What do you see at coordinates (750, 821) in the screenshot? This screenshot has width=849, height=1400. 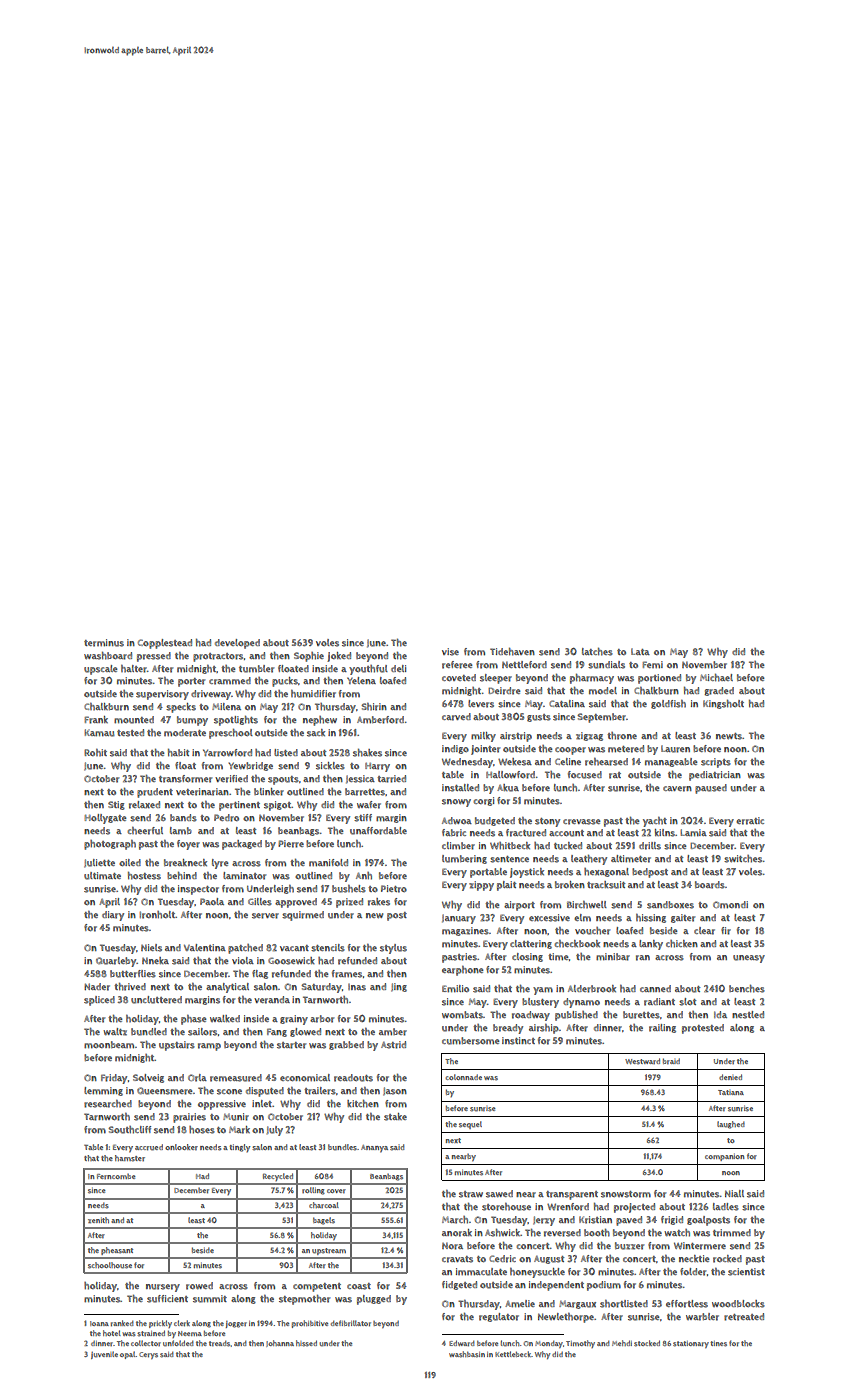 I see `erratic` at bounding box center [750, 821].
